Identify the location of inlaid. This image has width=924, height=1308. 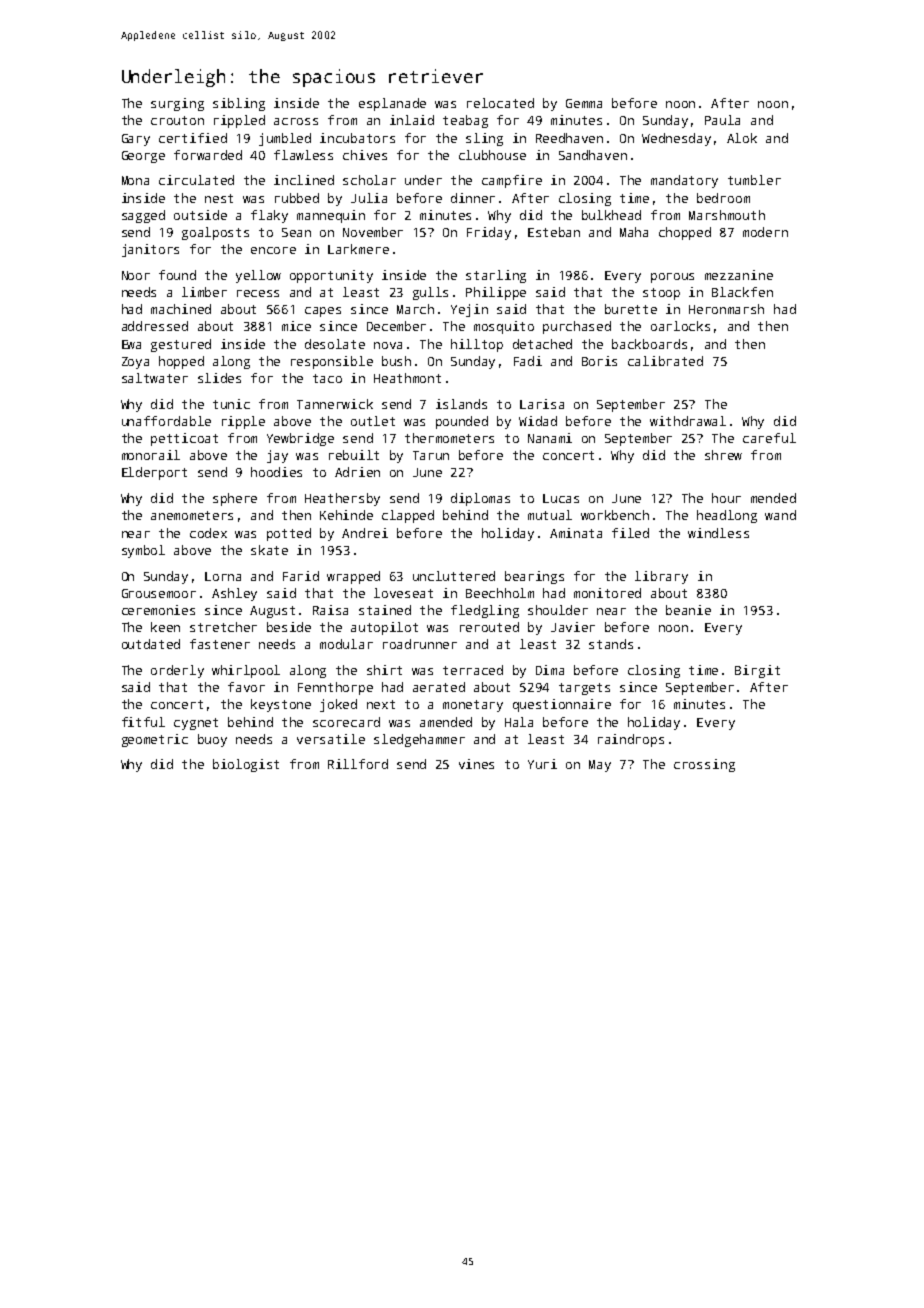
(412, 120).
